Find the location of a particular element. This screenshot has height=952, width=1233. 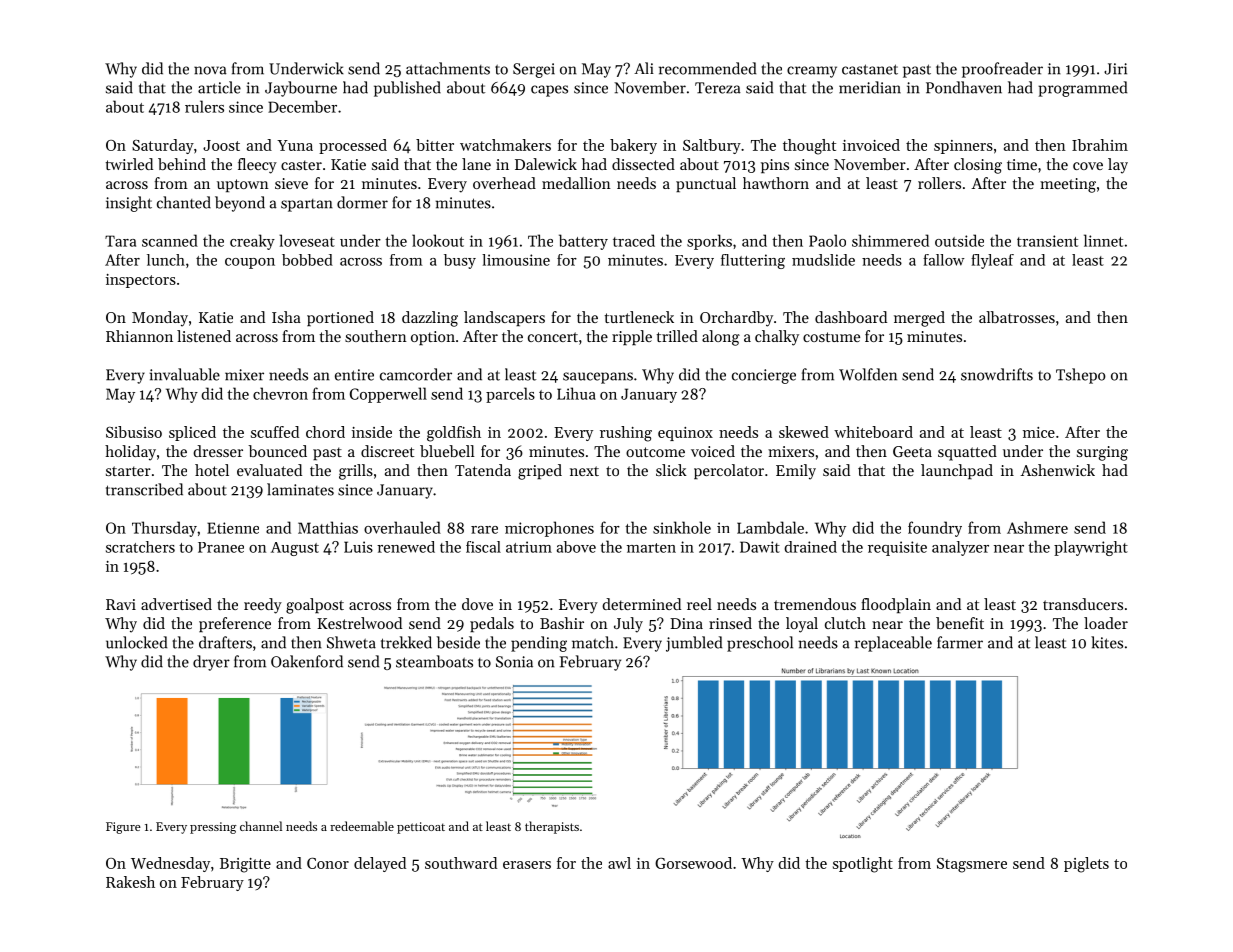

Gorsewood is located at coordinates (693, 863).
